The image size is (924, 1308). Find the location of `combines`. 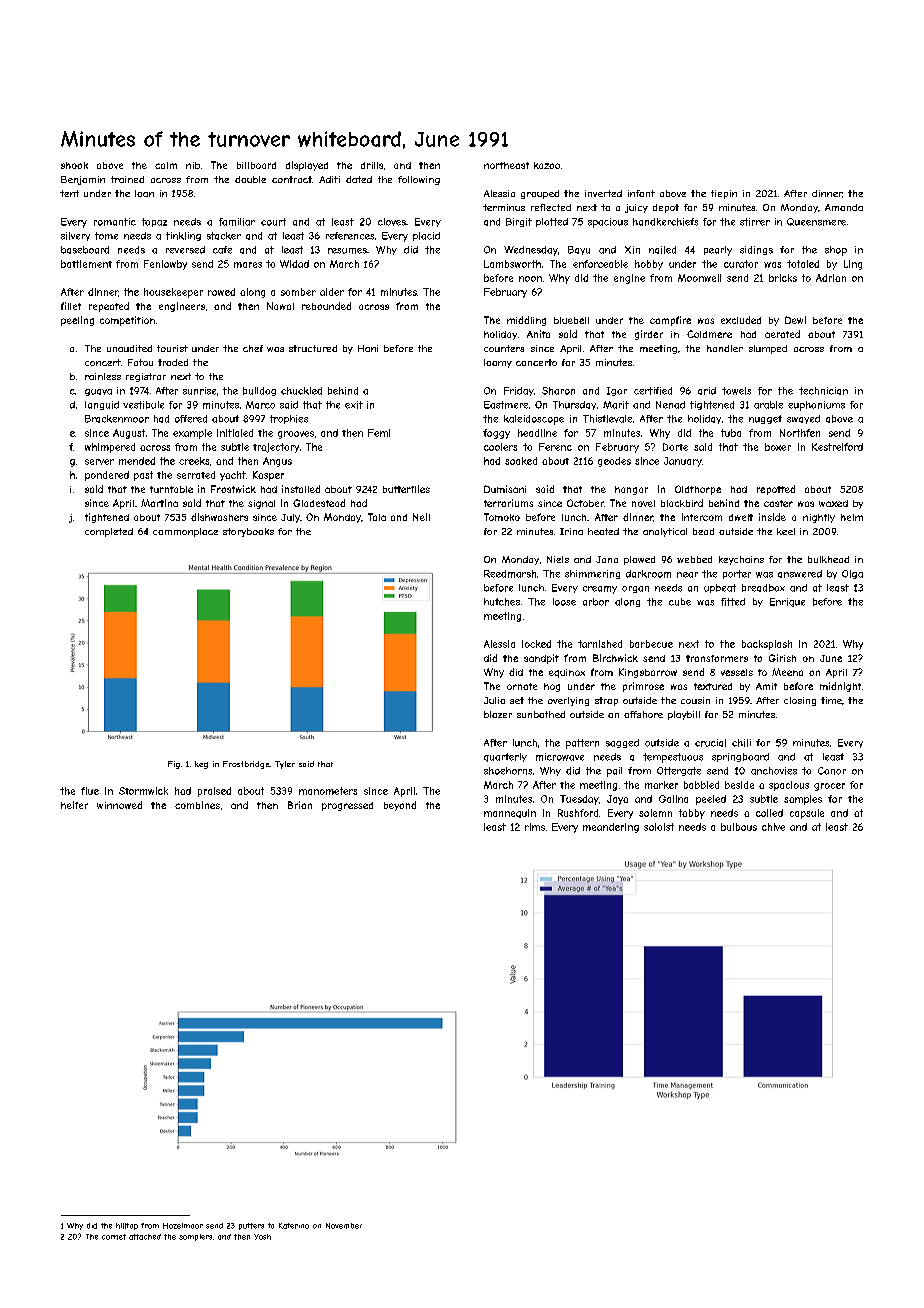

combines is located at coordinates (197, 805).
